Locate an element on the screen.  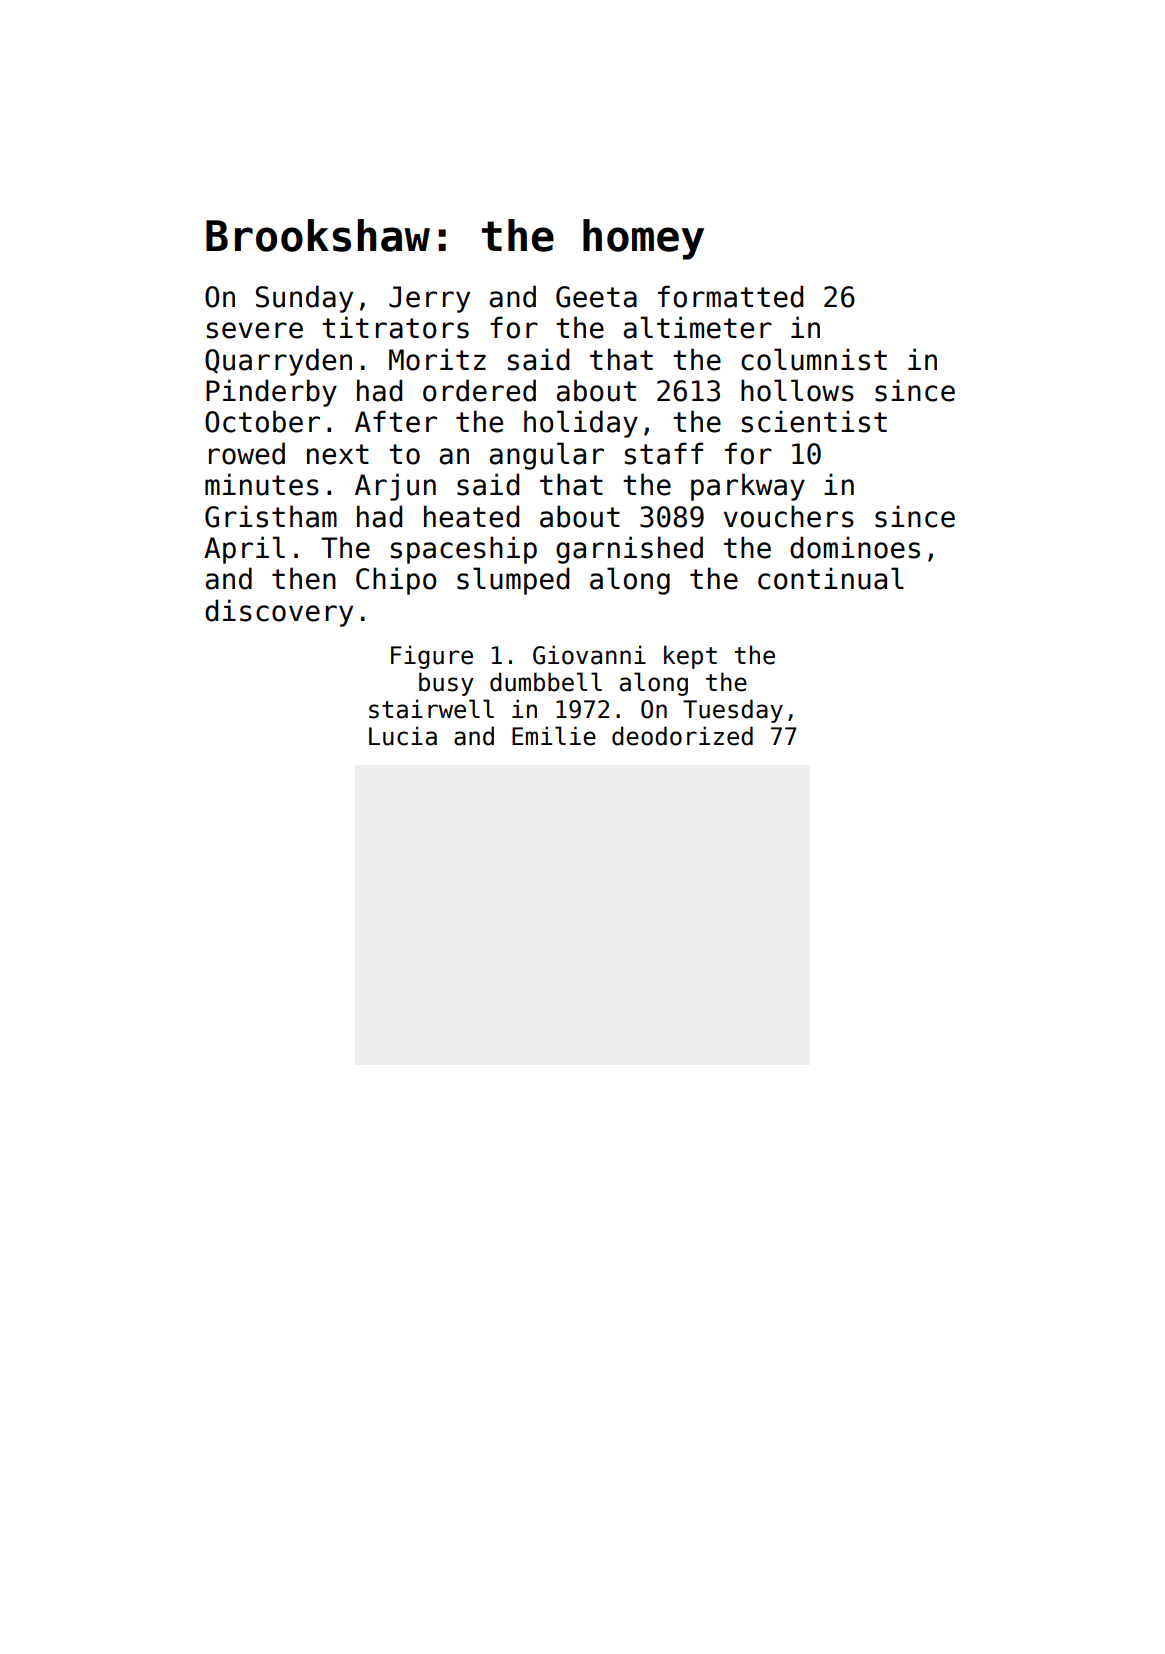
deodorized is located at coordinates (682, 736).
